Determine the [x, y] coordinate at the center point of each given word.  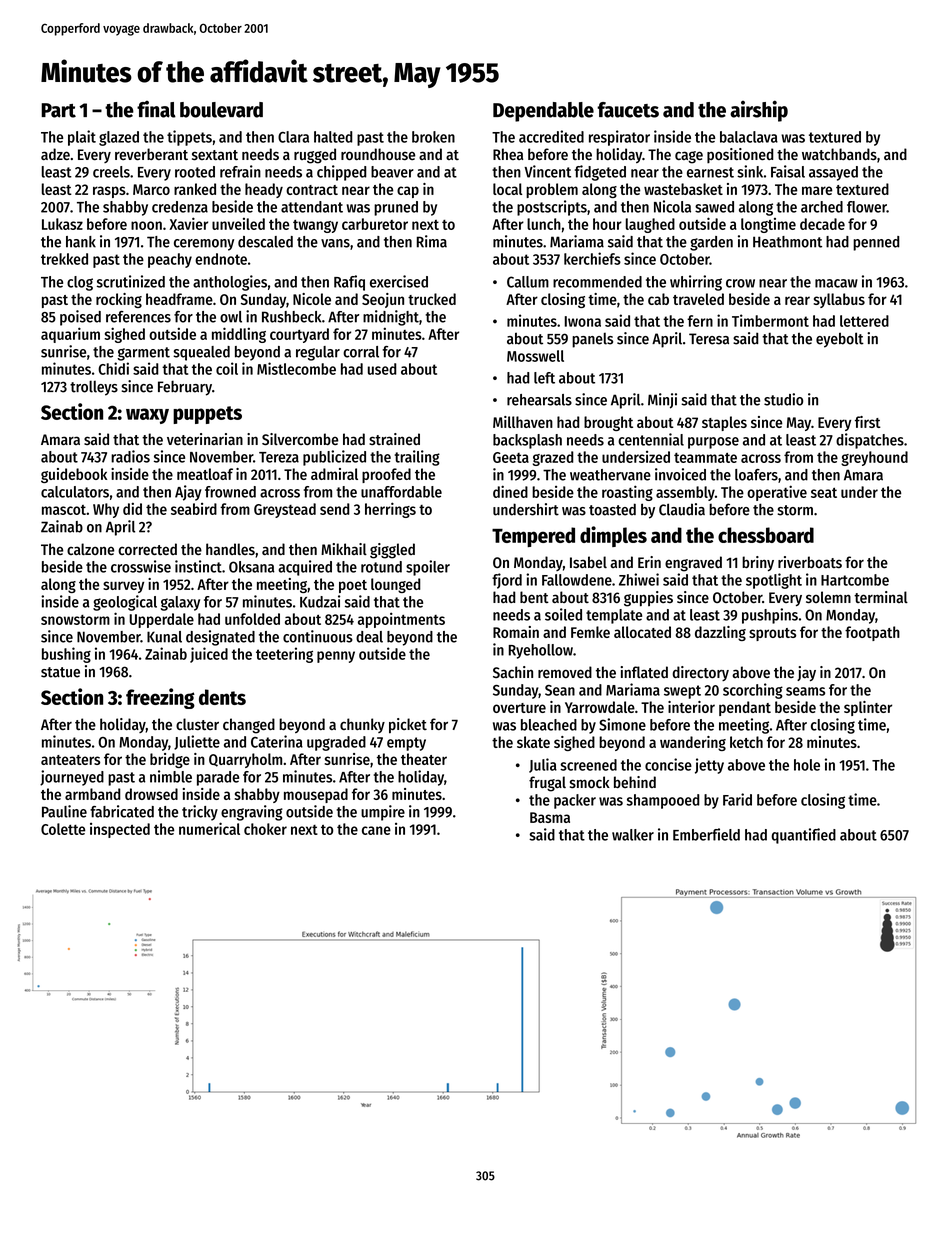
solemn [828, 597]
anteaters [70, 760]
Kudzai [320, 601]
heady [264, 190]
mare [817, 190]
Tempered [533, 537]
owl [231, 317]
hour [607, 224]
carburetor [375, 224]
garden [711, 243]
